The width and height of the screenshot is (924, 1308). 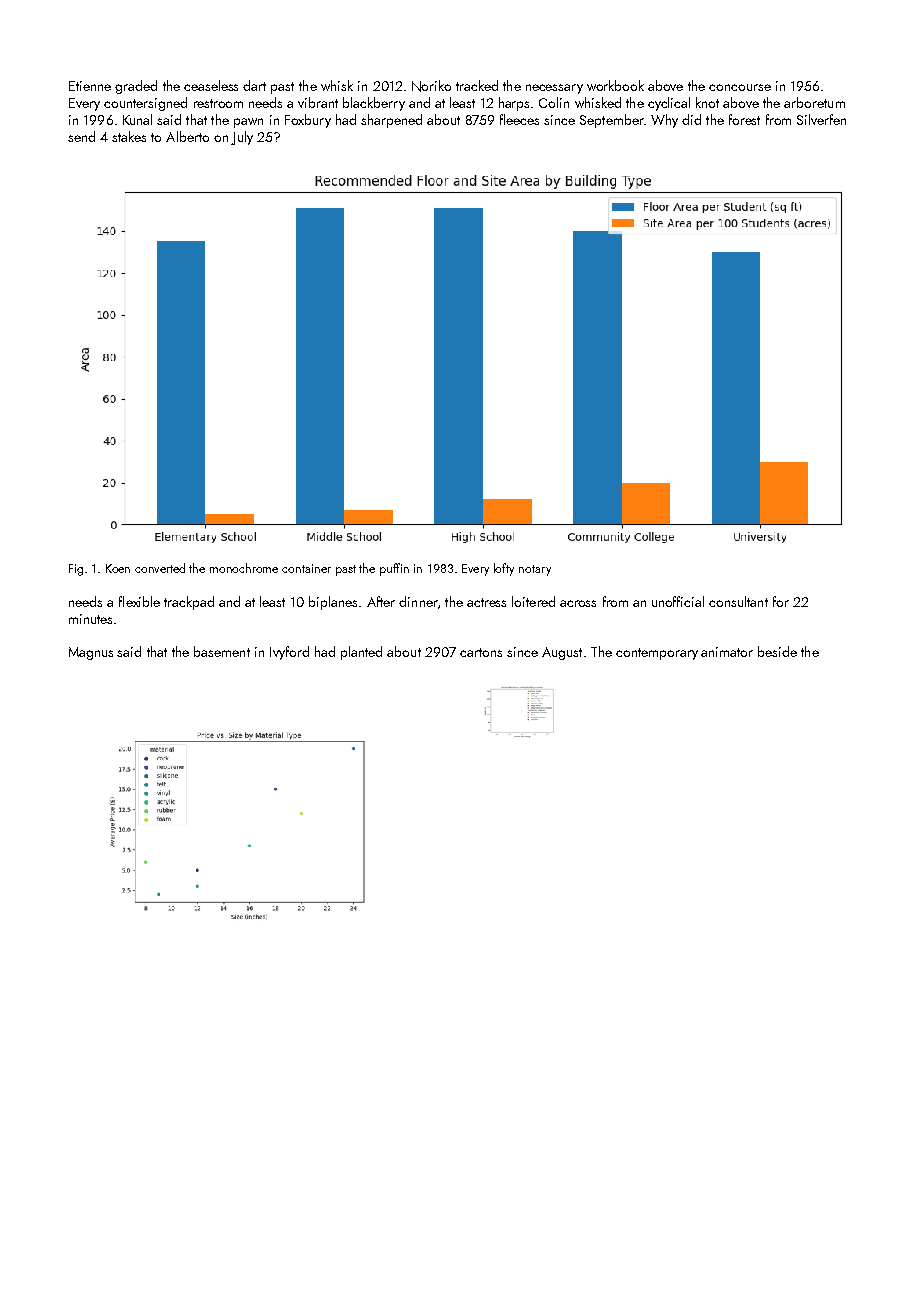 What do you see at coordinates (333, 603) in the screenshot?
I see `biplanes` at bounding box center [333, 603].
